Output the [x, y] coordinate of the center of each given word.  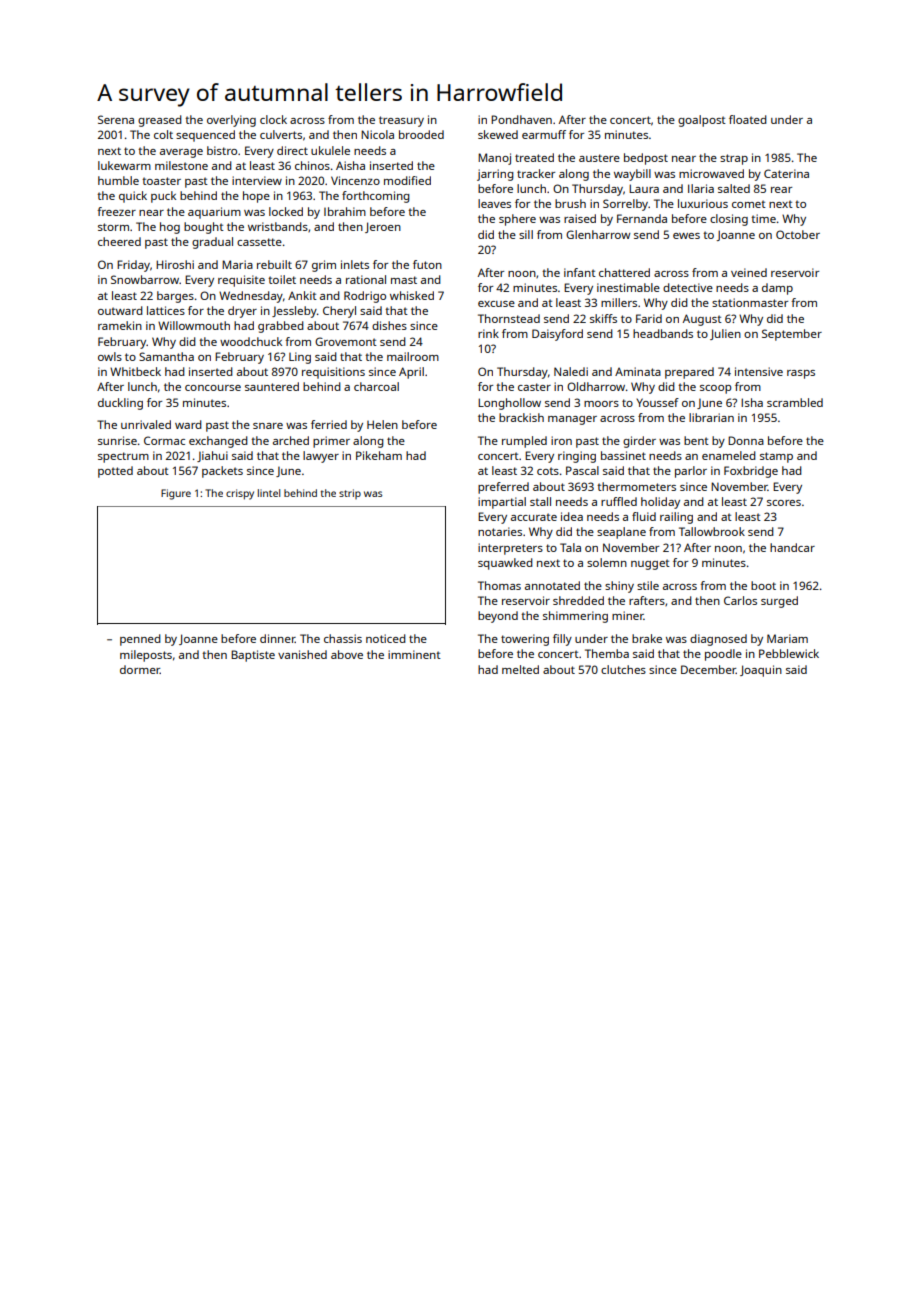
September [792, 335]
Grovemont [346, 341]
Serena [116, 119]
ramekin [120, 325]
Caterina [786, 173]
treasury [401, 121]
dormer [140, 669]
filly [562, 640]
